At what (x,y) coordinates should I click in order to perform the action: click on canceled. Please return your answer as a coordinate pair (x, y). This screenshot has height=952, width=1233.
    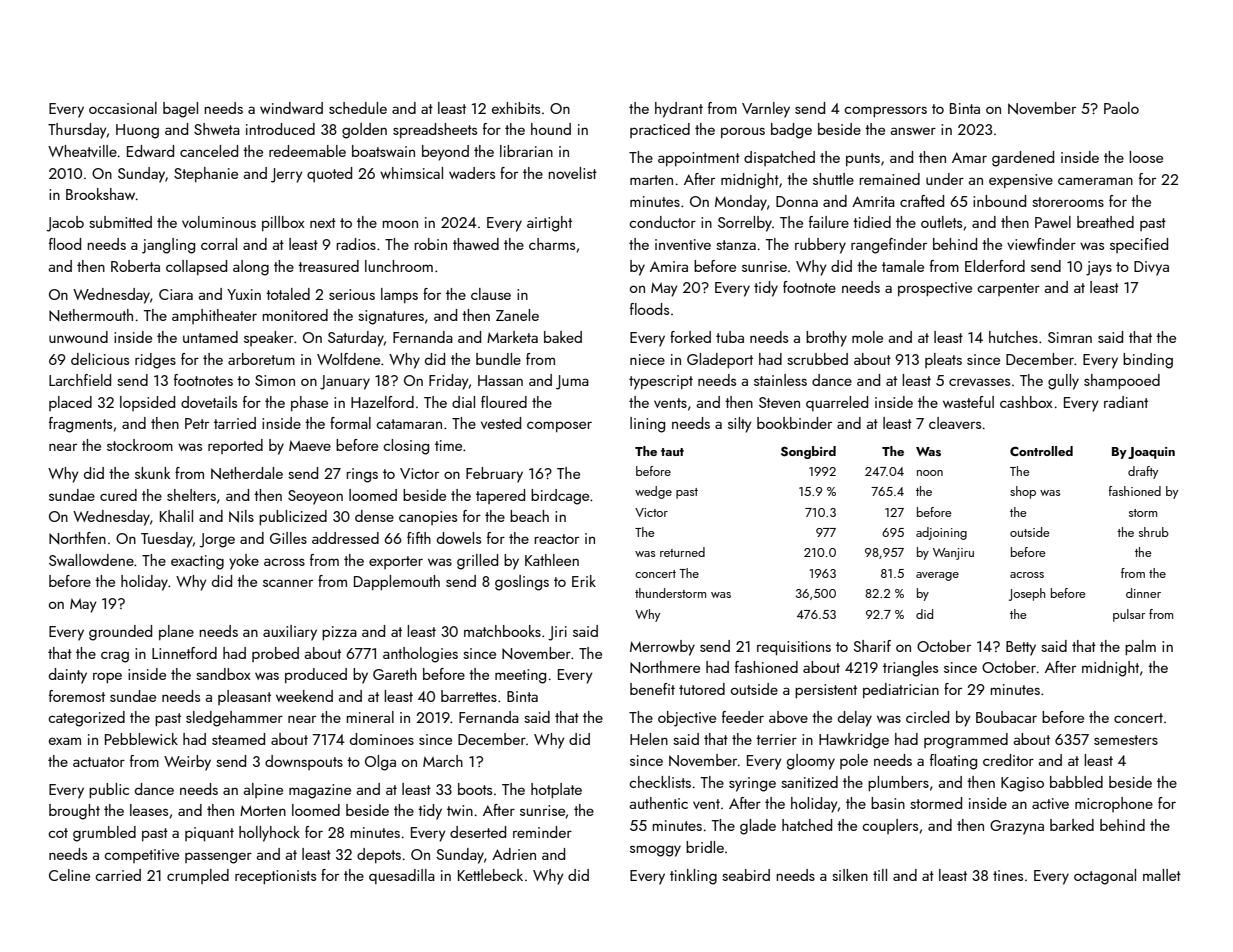
    Looking at the image, I should click on (209, 151).
